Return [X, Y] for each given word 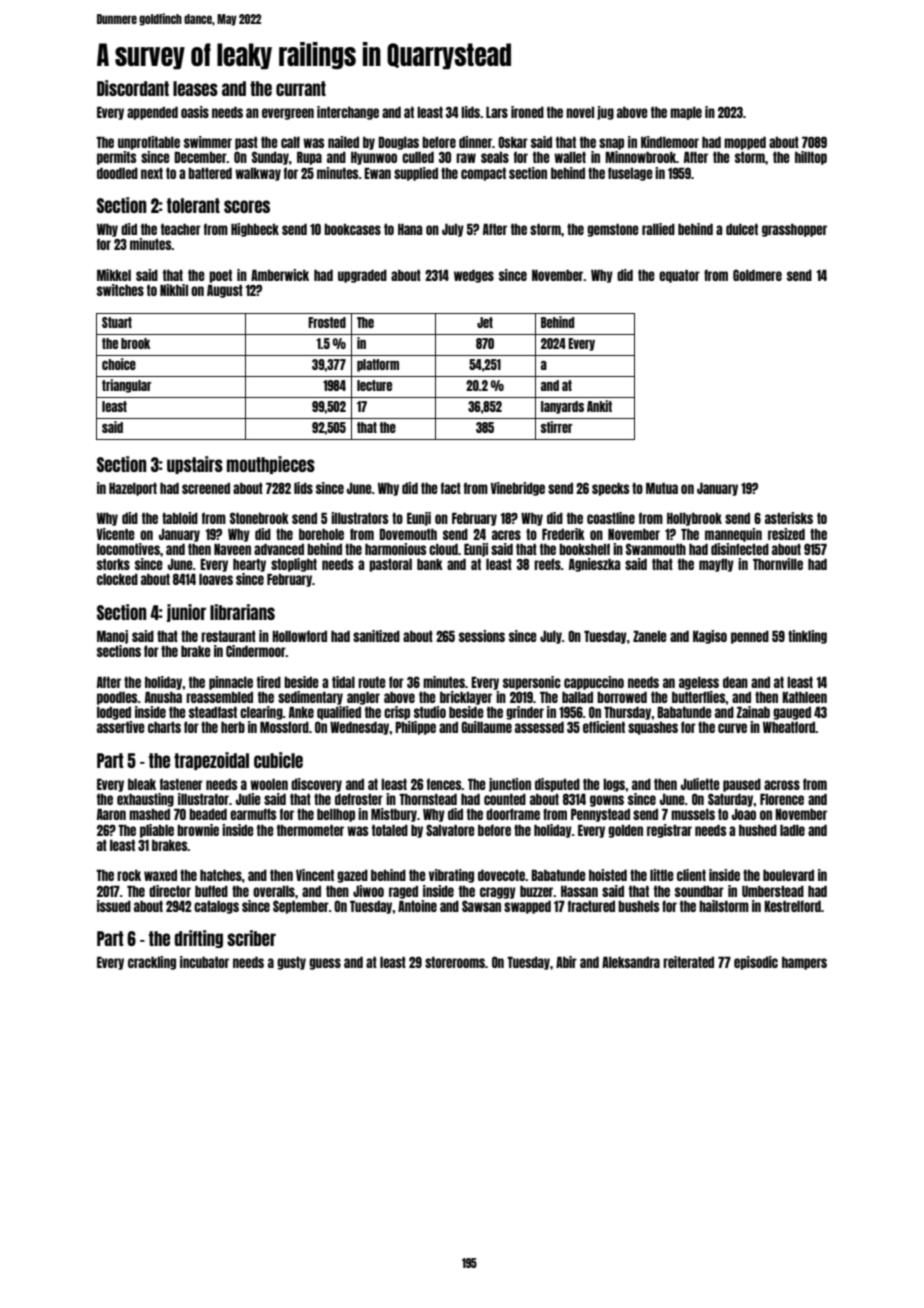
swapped [527, 907]
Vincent [315, 875]
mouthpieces [271, 465]
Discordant [133, 88]
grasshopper [794, 230]
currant [301, 88]
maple [686, 113]
